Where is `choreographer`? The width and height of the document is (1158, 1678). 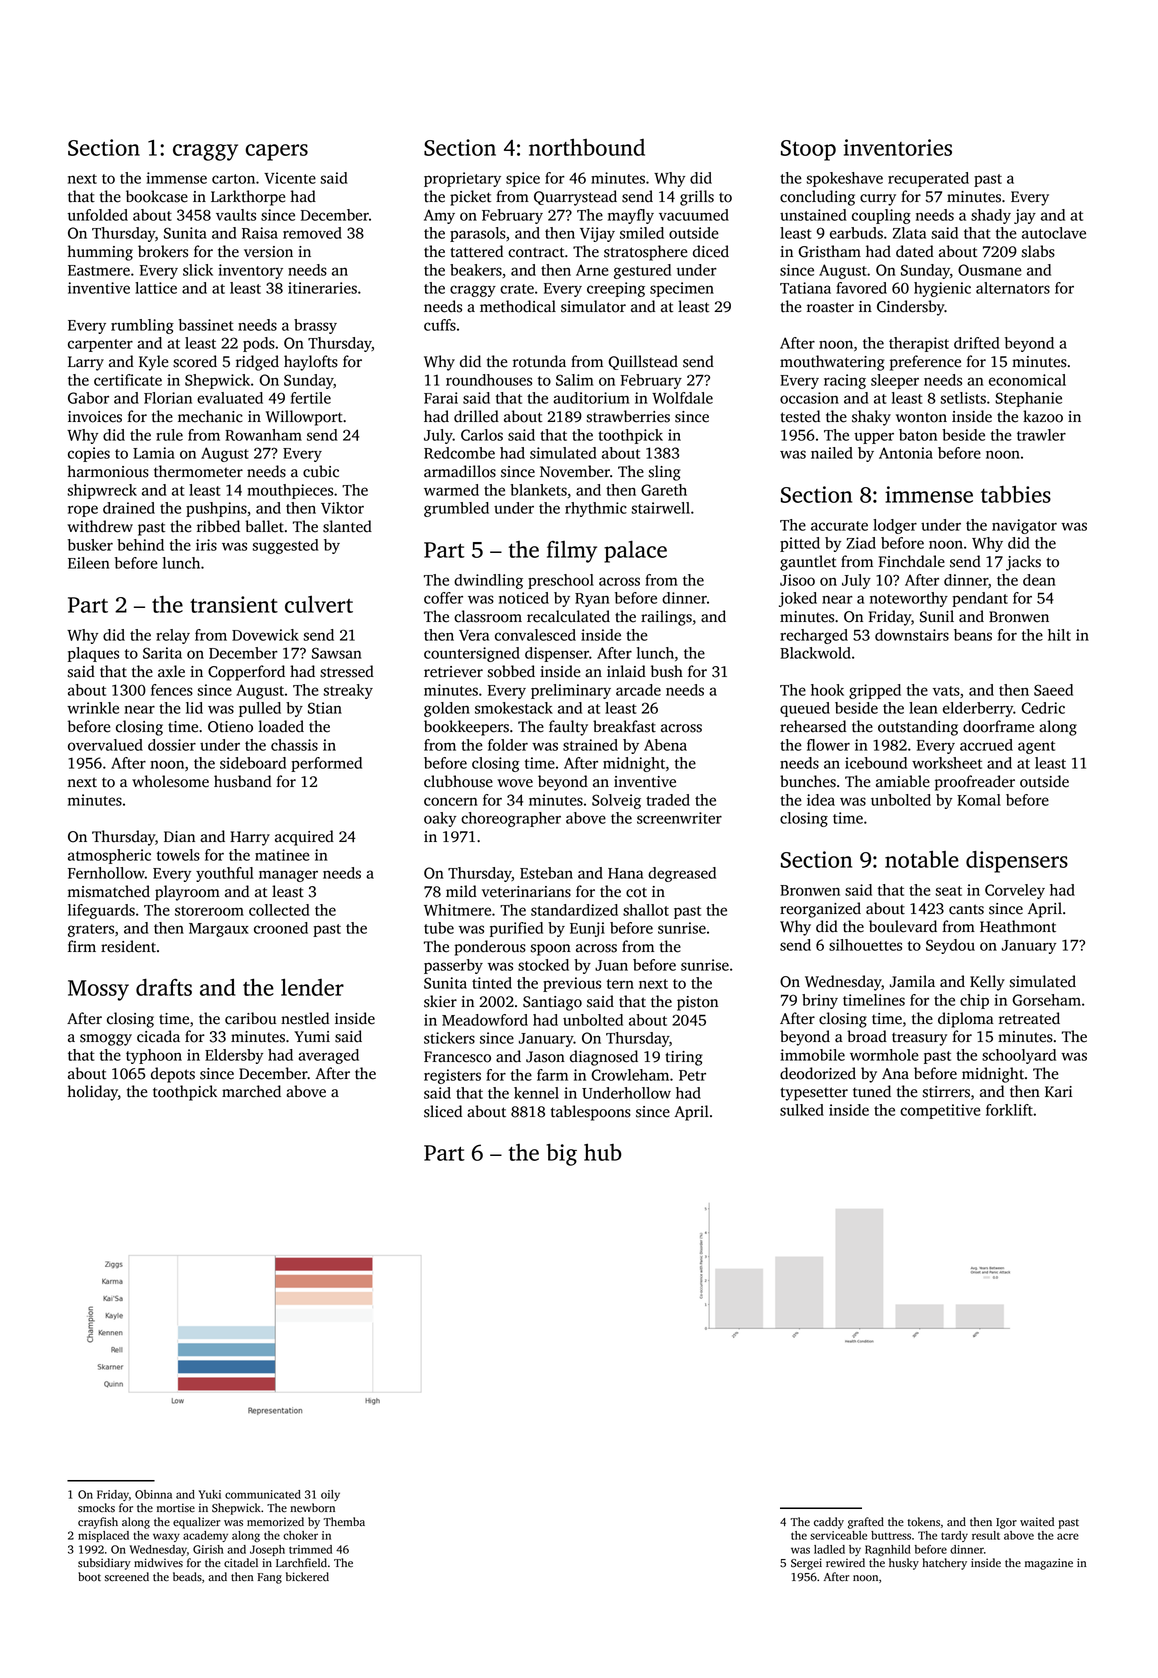
choreographer is located at coordinates (511, 819).
